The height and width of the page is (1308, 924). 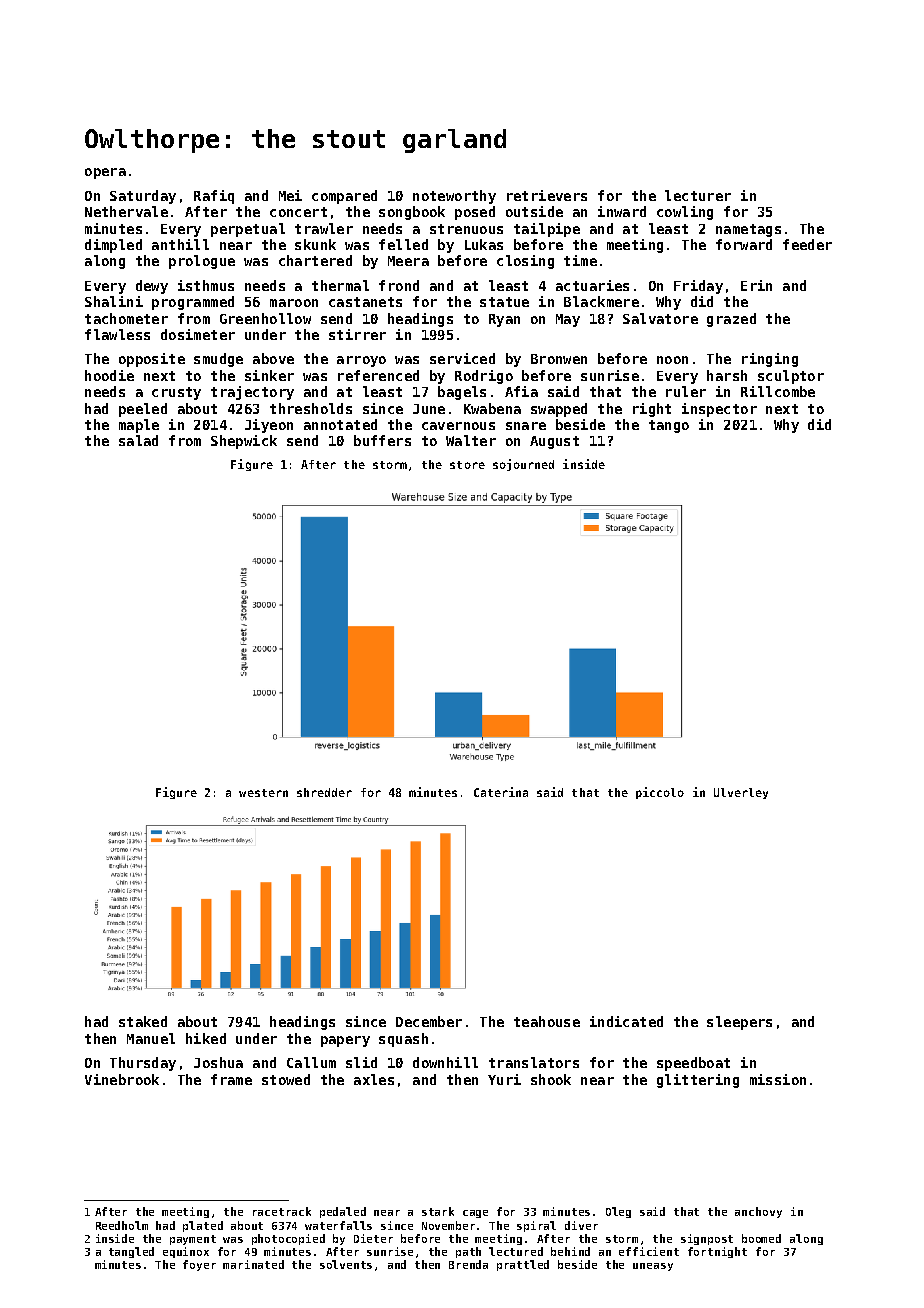 What do you see at coordinates (660, 793) in the page?
I see `piccolo` at bounding box center [660, 793].
